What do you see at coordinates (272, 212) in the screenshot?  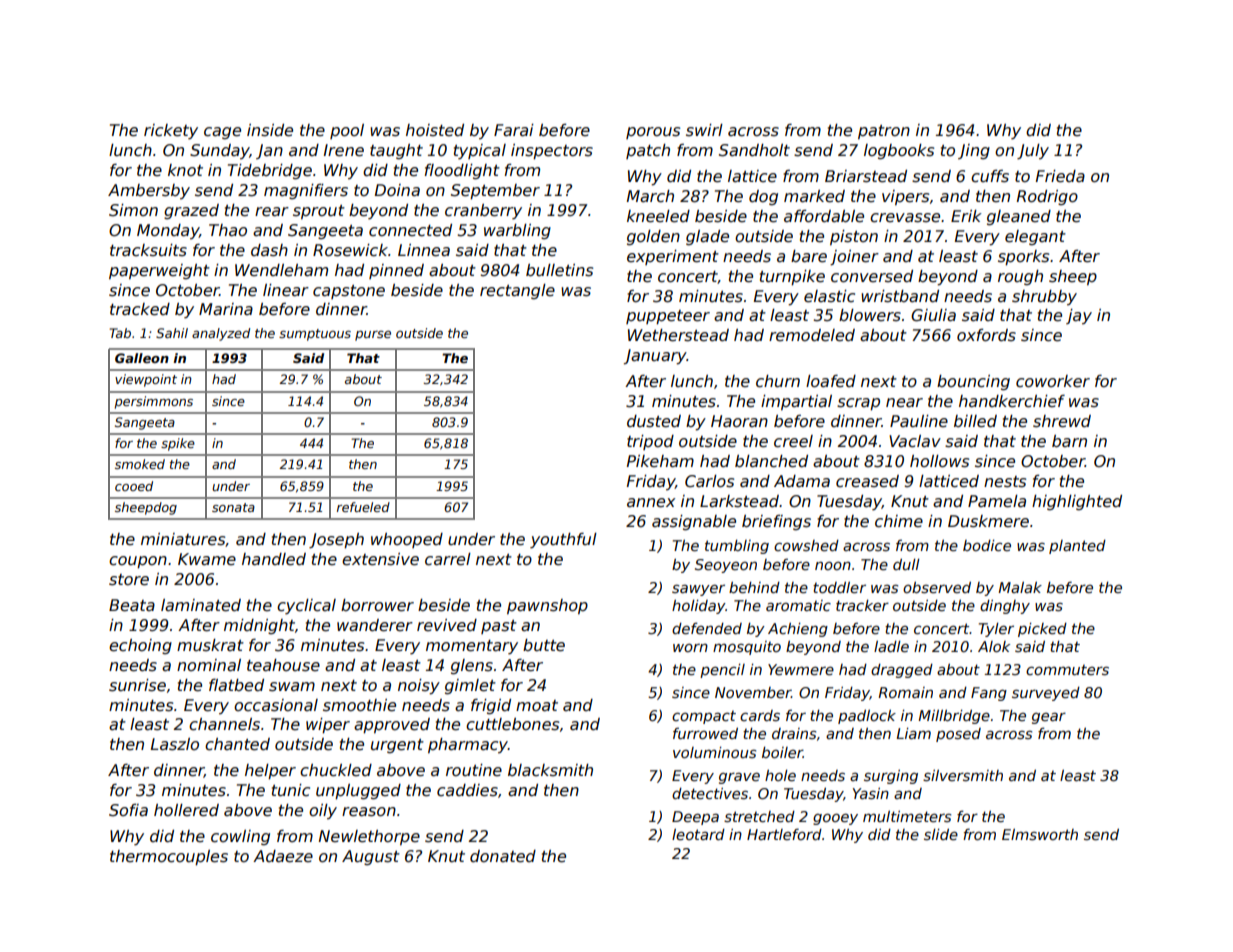 I see `rear` at bounding box center [272, 212].
